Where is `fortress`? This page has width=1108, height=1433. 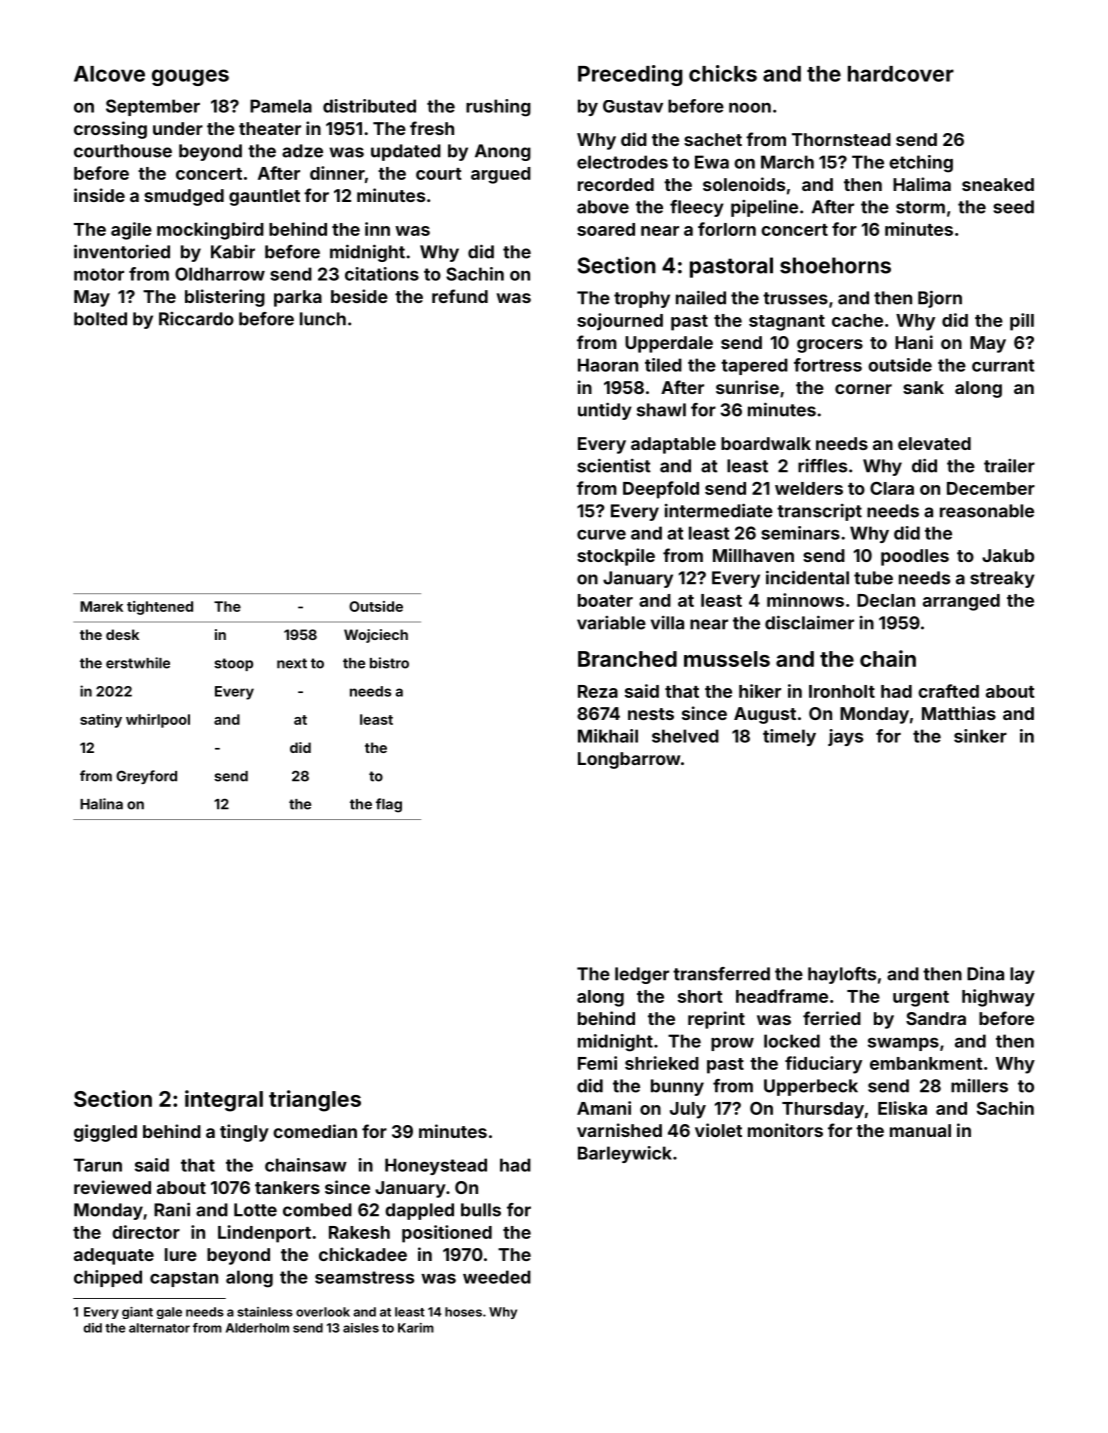 fortress is located at coordinates (828, 365).
